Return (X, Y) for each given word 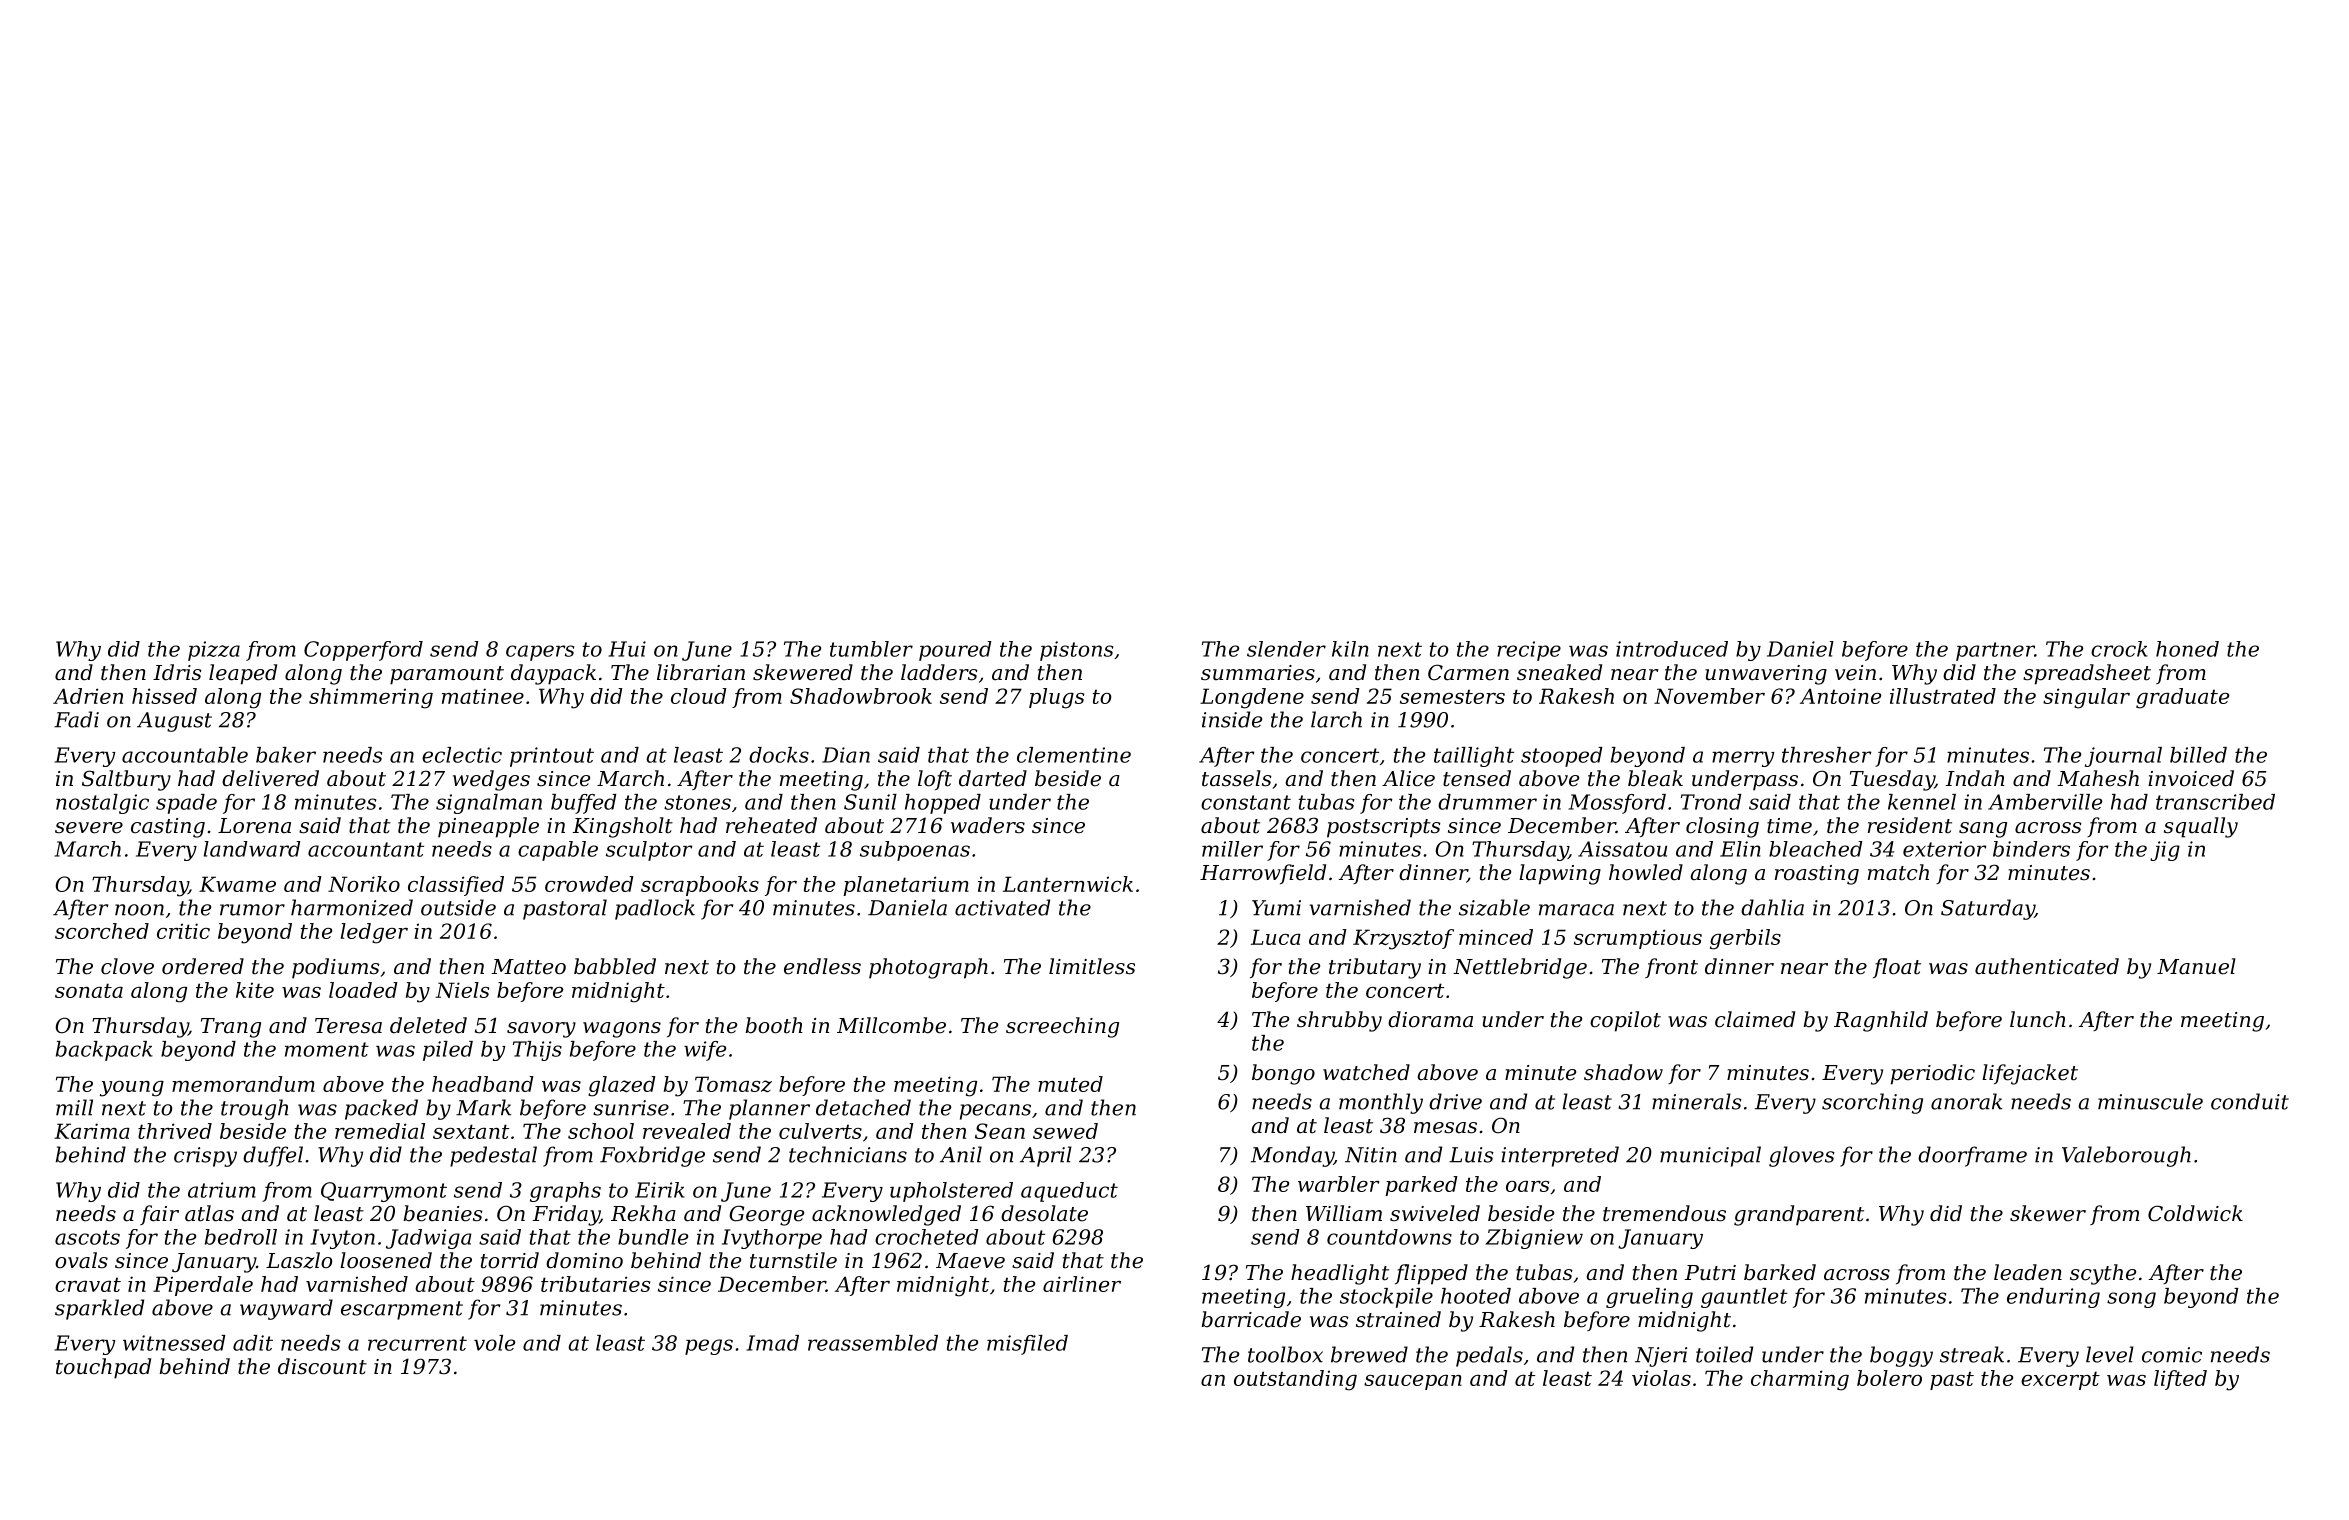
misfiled (1027, 1345)
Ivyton (342, 1239)
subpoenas (915, 851)
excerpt (2060, 1380)
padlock (655, 909)
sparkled (99, 1309)
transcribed (2215, 802)
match (1898, 872)
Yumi (1276, 908)
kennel (1922, 802)
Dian (846, 755)
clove (127, 966)
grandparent (1799, 1215)
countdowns (1389, 1237)
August (174, 722)
